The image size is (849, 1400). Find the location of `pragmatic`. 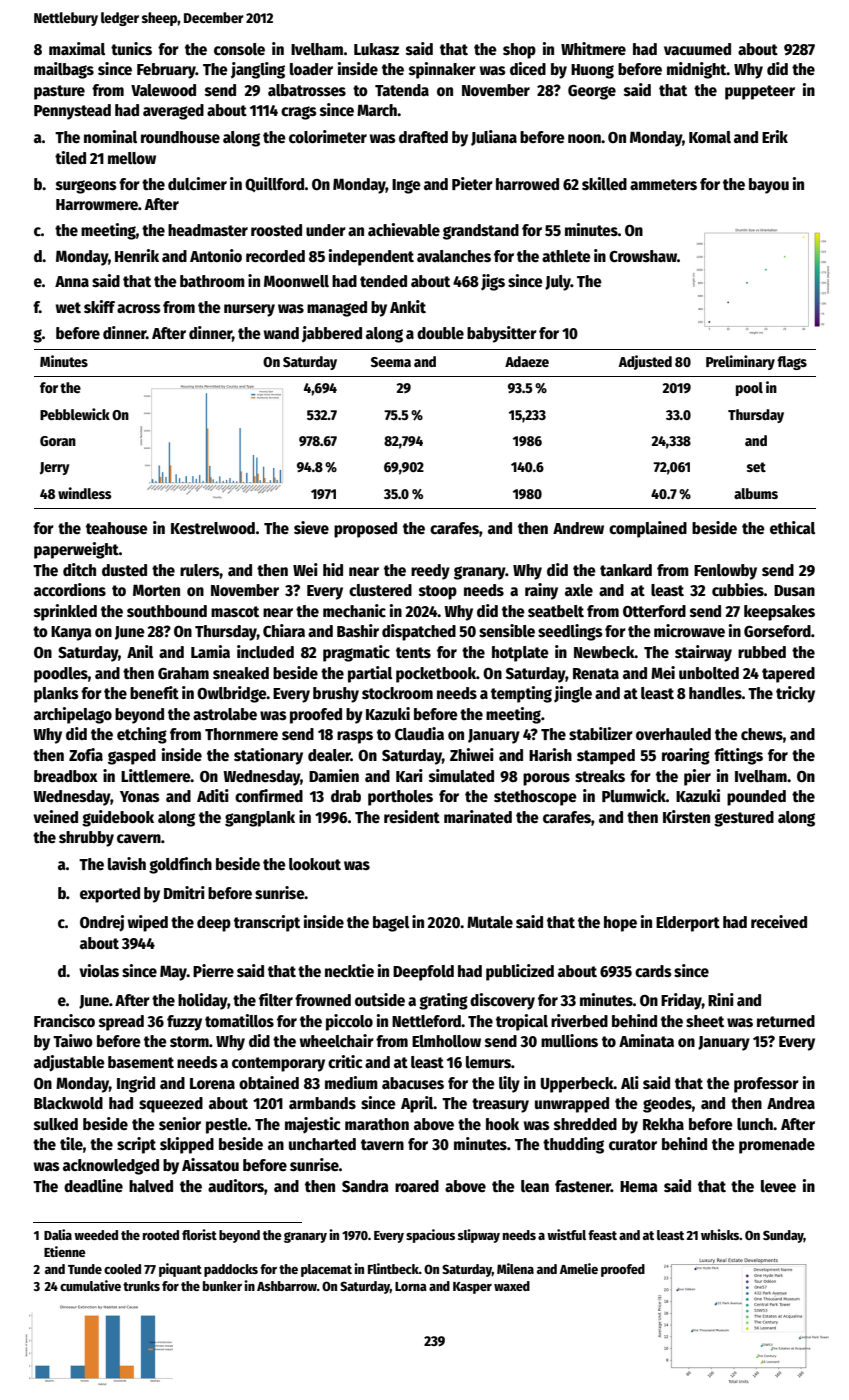

pragmatic is located at coordinates (356, 653).
